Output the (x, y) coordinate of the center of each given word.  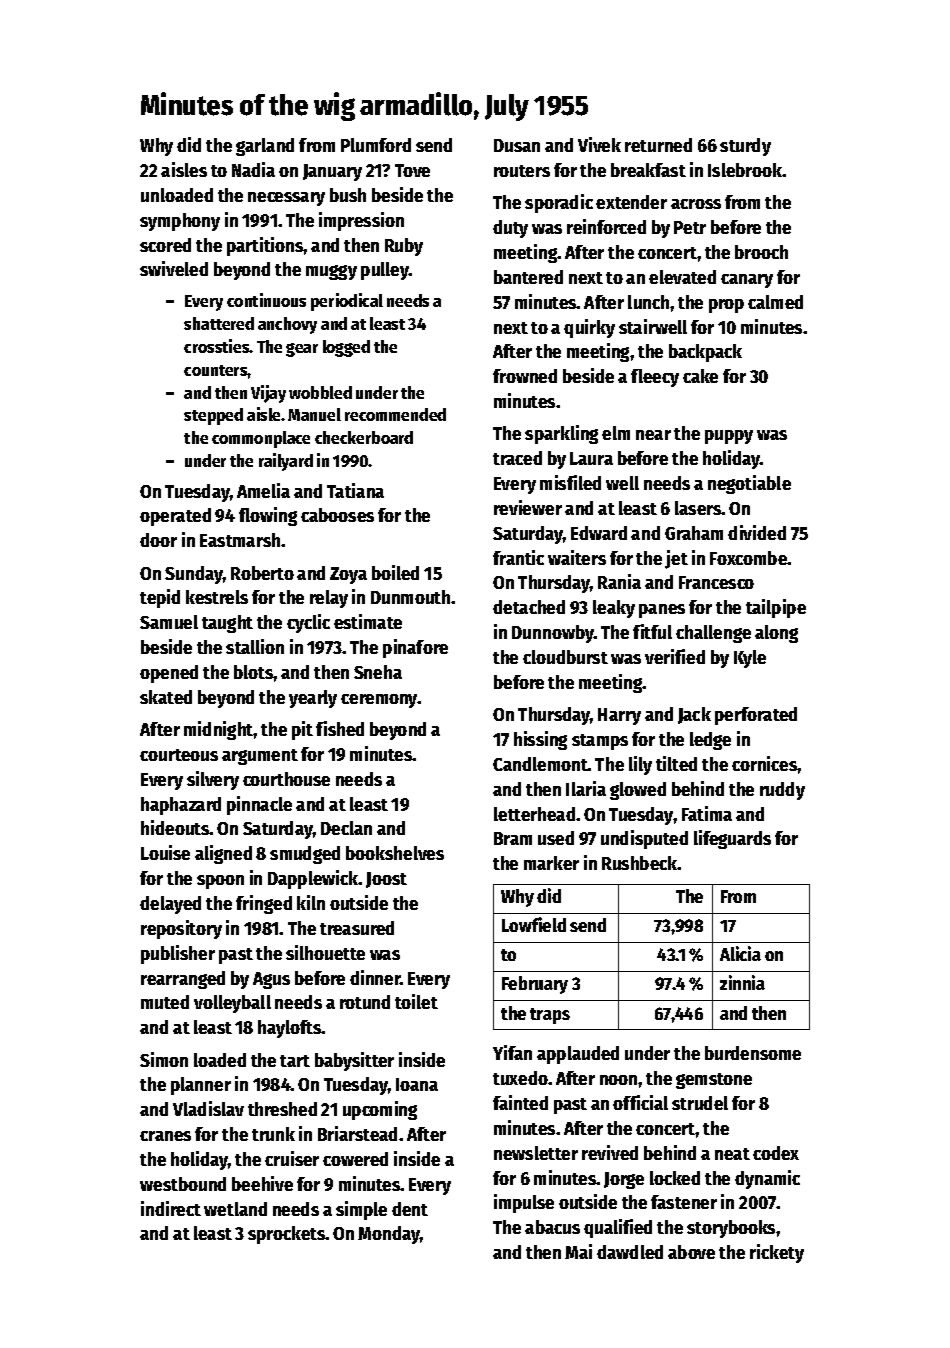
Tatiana (355, 490)
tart (295, 1061)
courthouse (286, 779)
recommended (395, 414)
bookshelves (395, 853)
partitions (265, 246)
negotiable (749, 484)
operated (175, 517)
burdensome (753, 1053)
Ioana (417, 1084)
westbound (183, 1184)
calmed (775, 302)
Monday (389, 1235)
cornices (764, 763)
